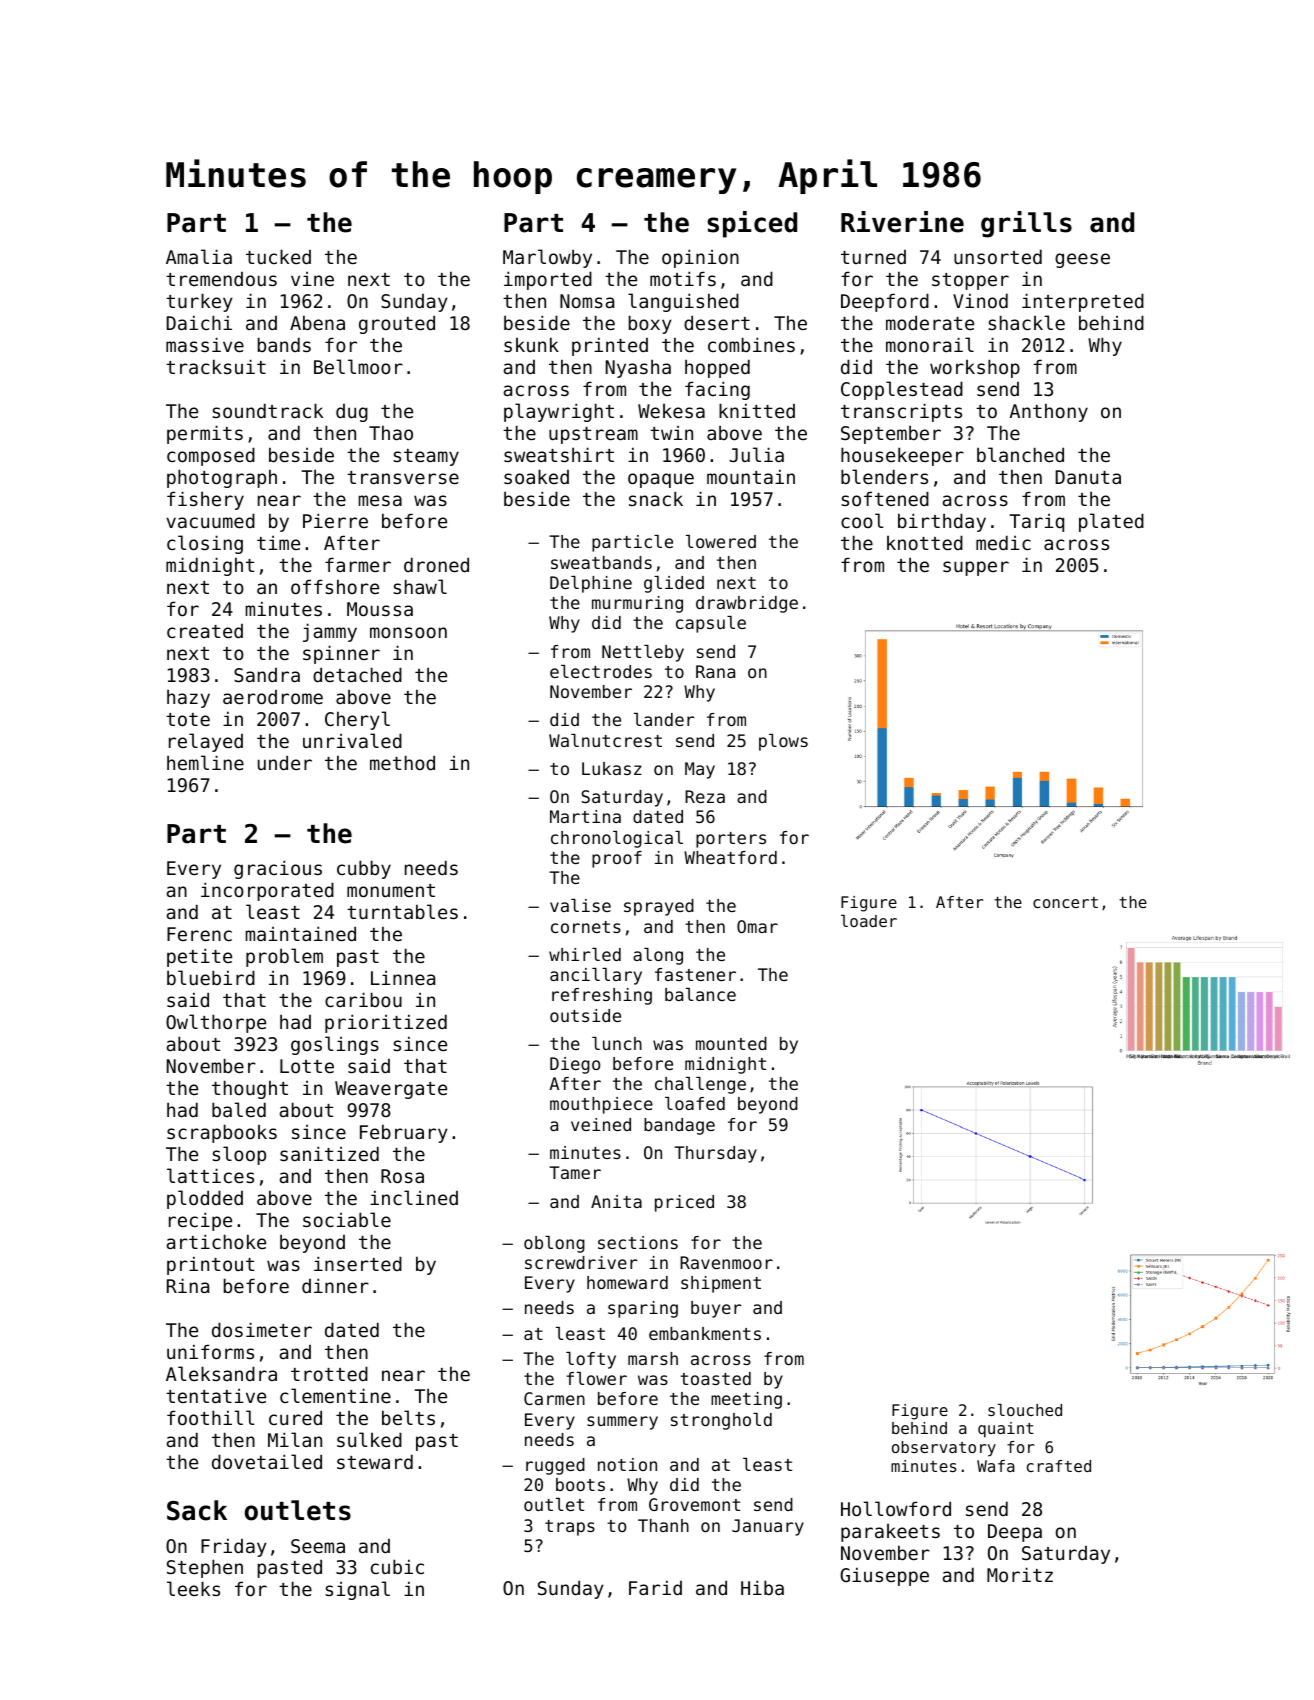 The image size is (1314, 1700). What do you see at coordinates (335, 1395) in the page?
I see `clementine` at bounding box center [335, 1395].
